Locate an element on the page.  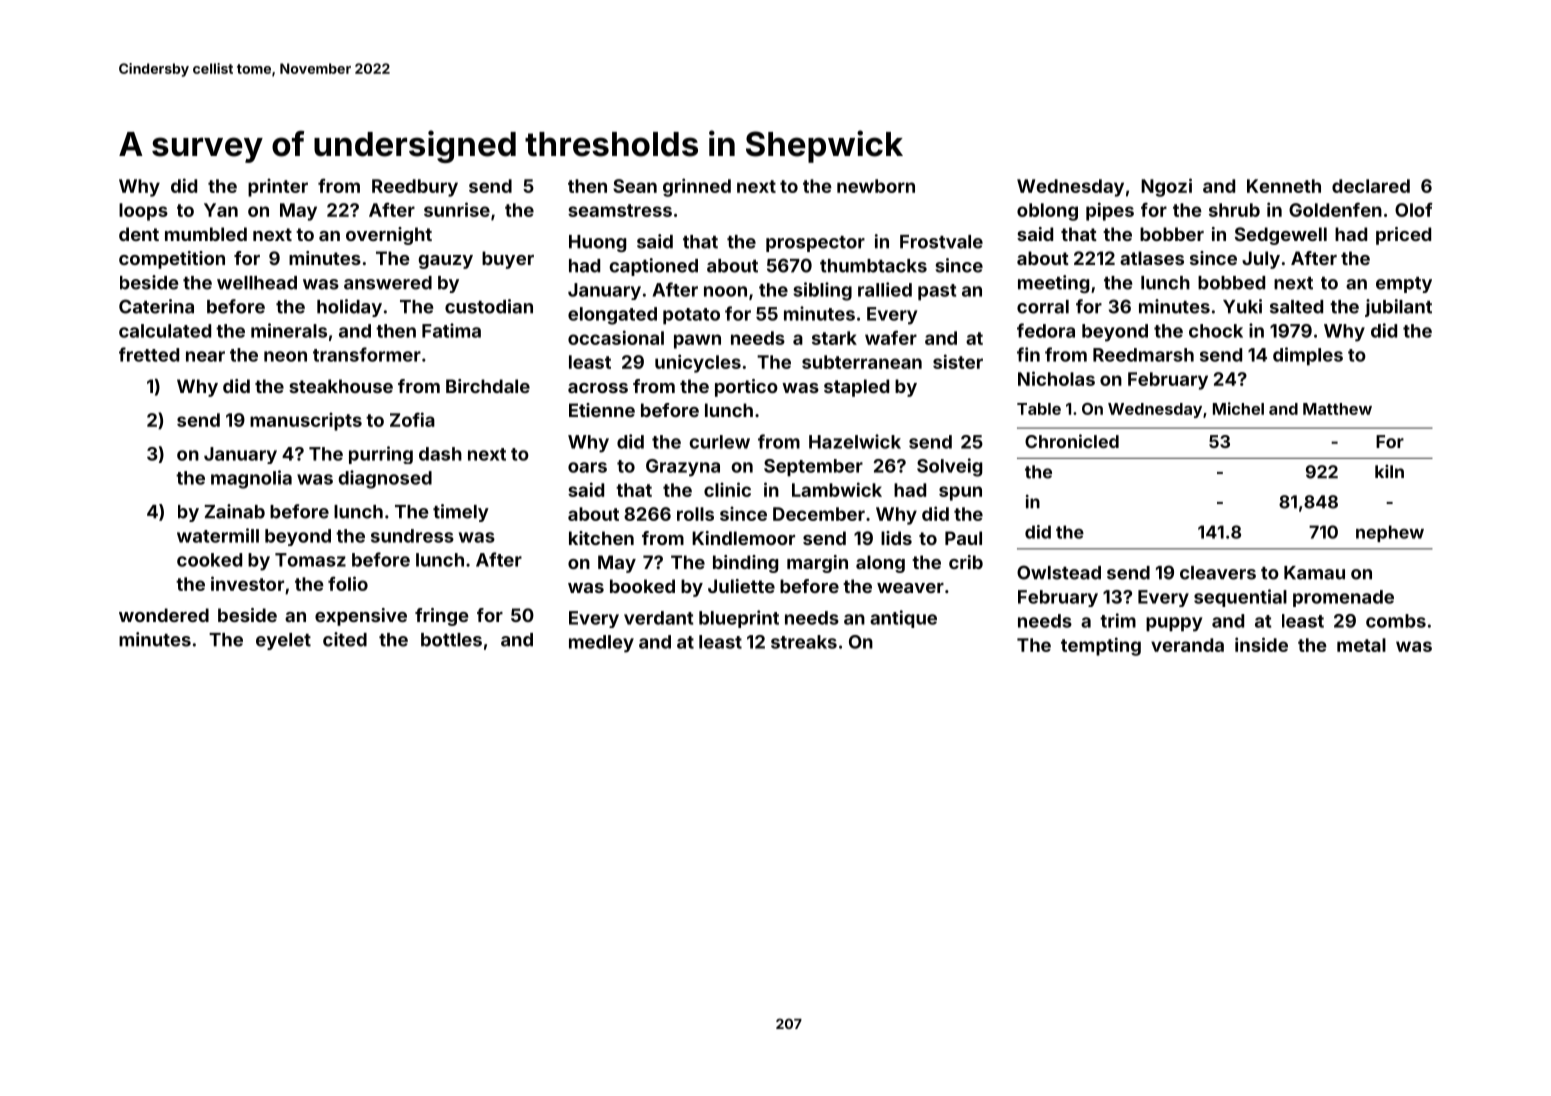
newborn is located at coordinates (876, 186).
